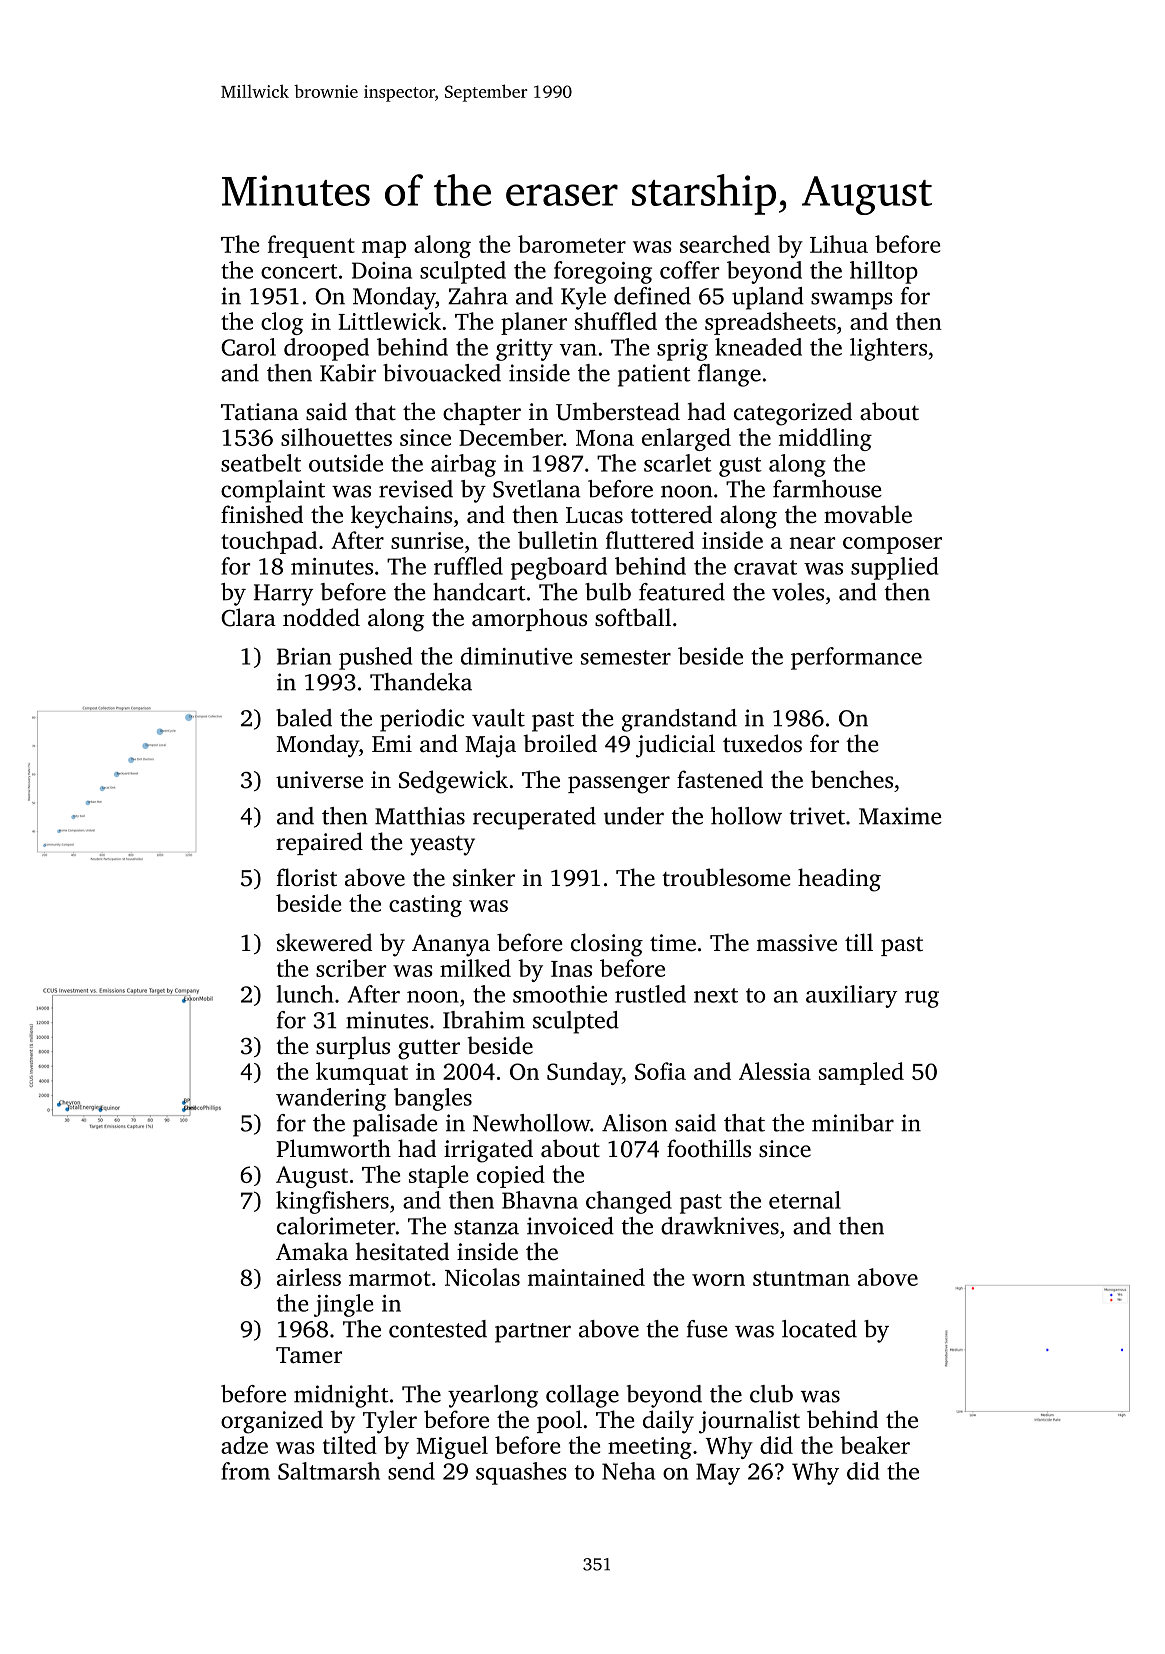 The width and height of the screenshot is (1165, 1654). Describe the element at coordinates (411, 1471) in the screenshot. I see `send` at that location.
